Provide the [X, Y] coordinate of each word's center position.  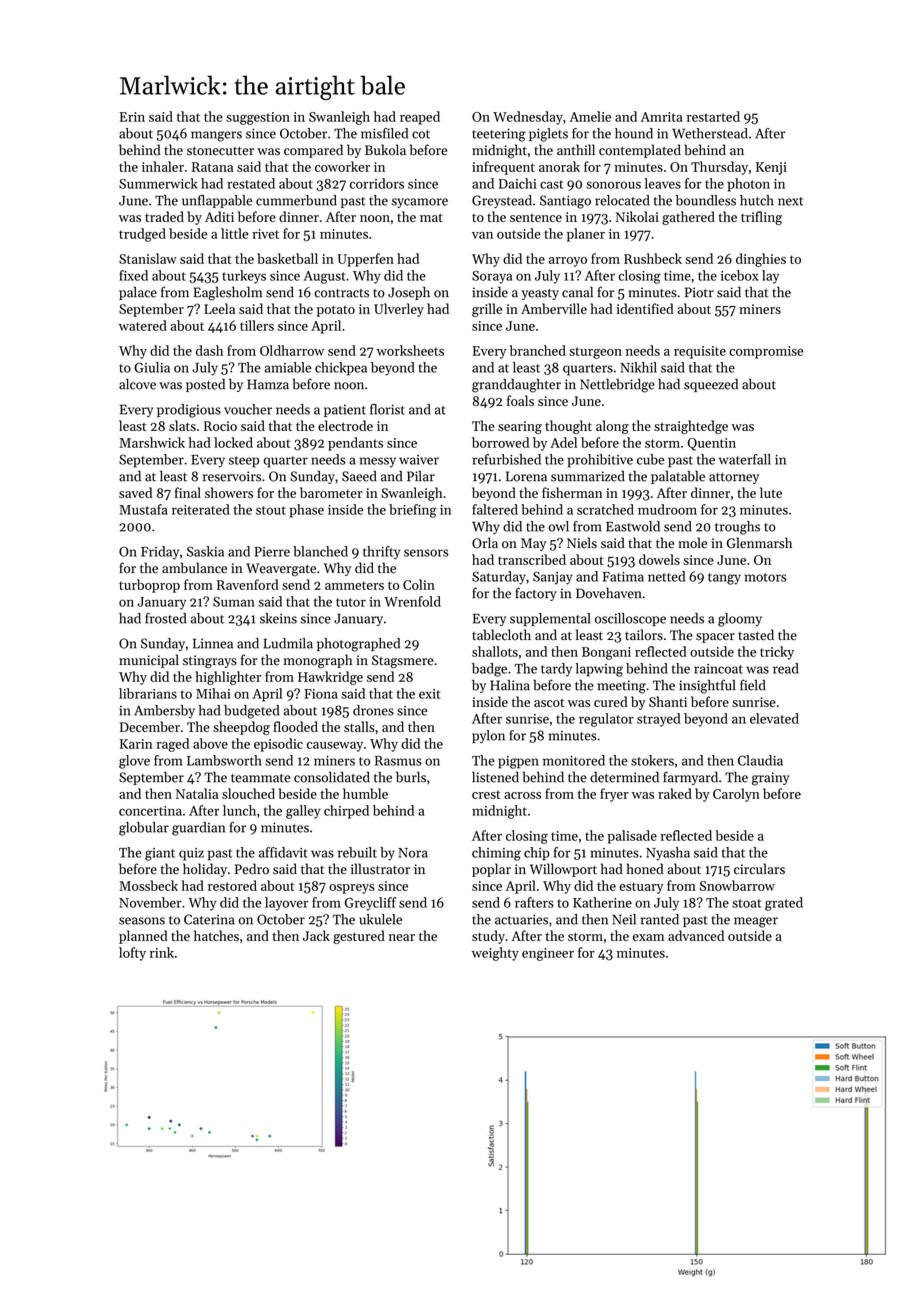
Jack [316, 935]
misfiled [384, 133]
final [188, 492]
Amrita [662, 117]
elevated [774, 718]
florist [387, 409]
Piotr [699, 292]
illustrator [380, 869]
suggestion [258, 118]
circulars [759, 869]
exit [430, 694]
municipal [149, 661]
